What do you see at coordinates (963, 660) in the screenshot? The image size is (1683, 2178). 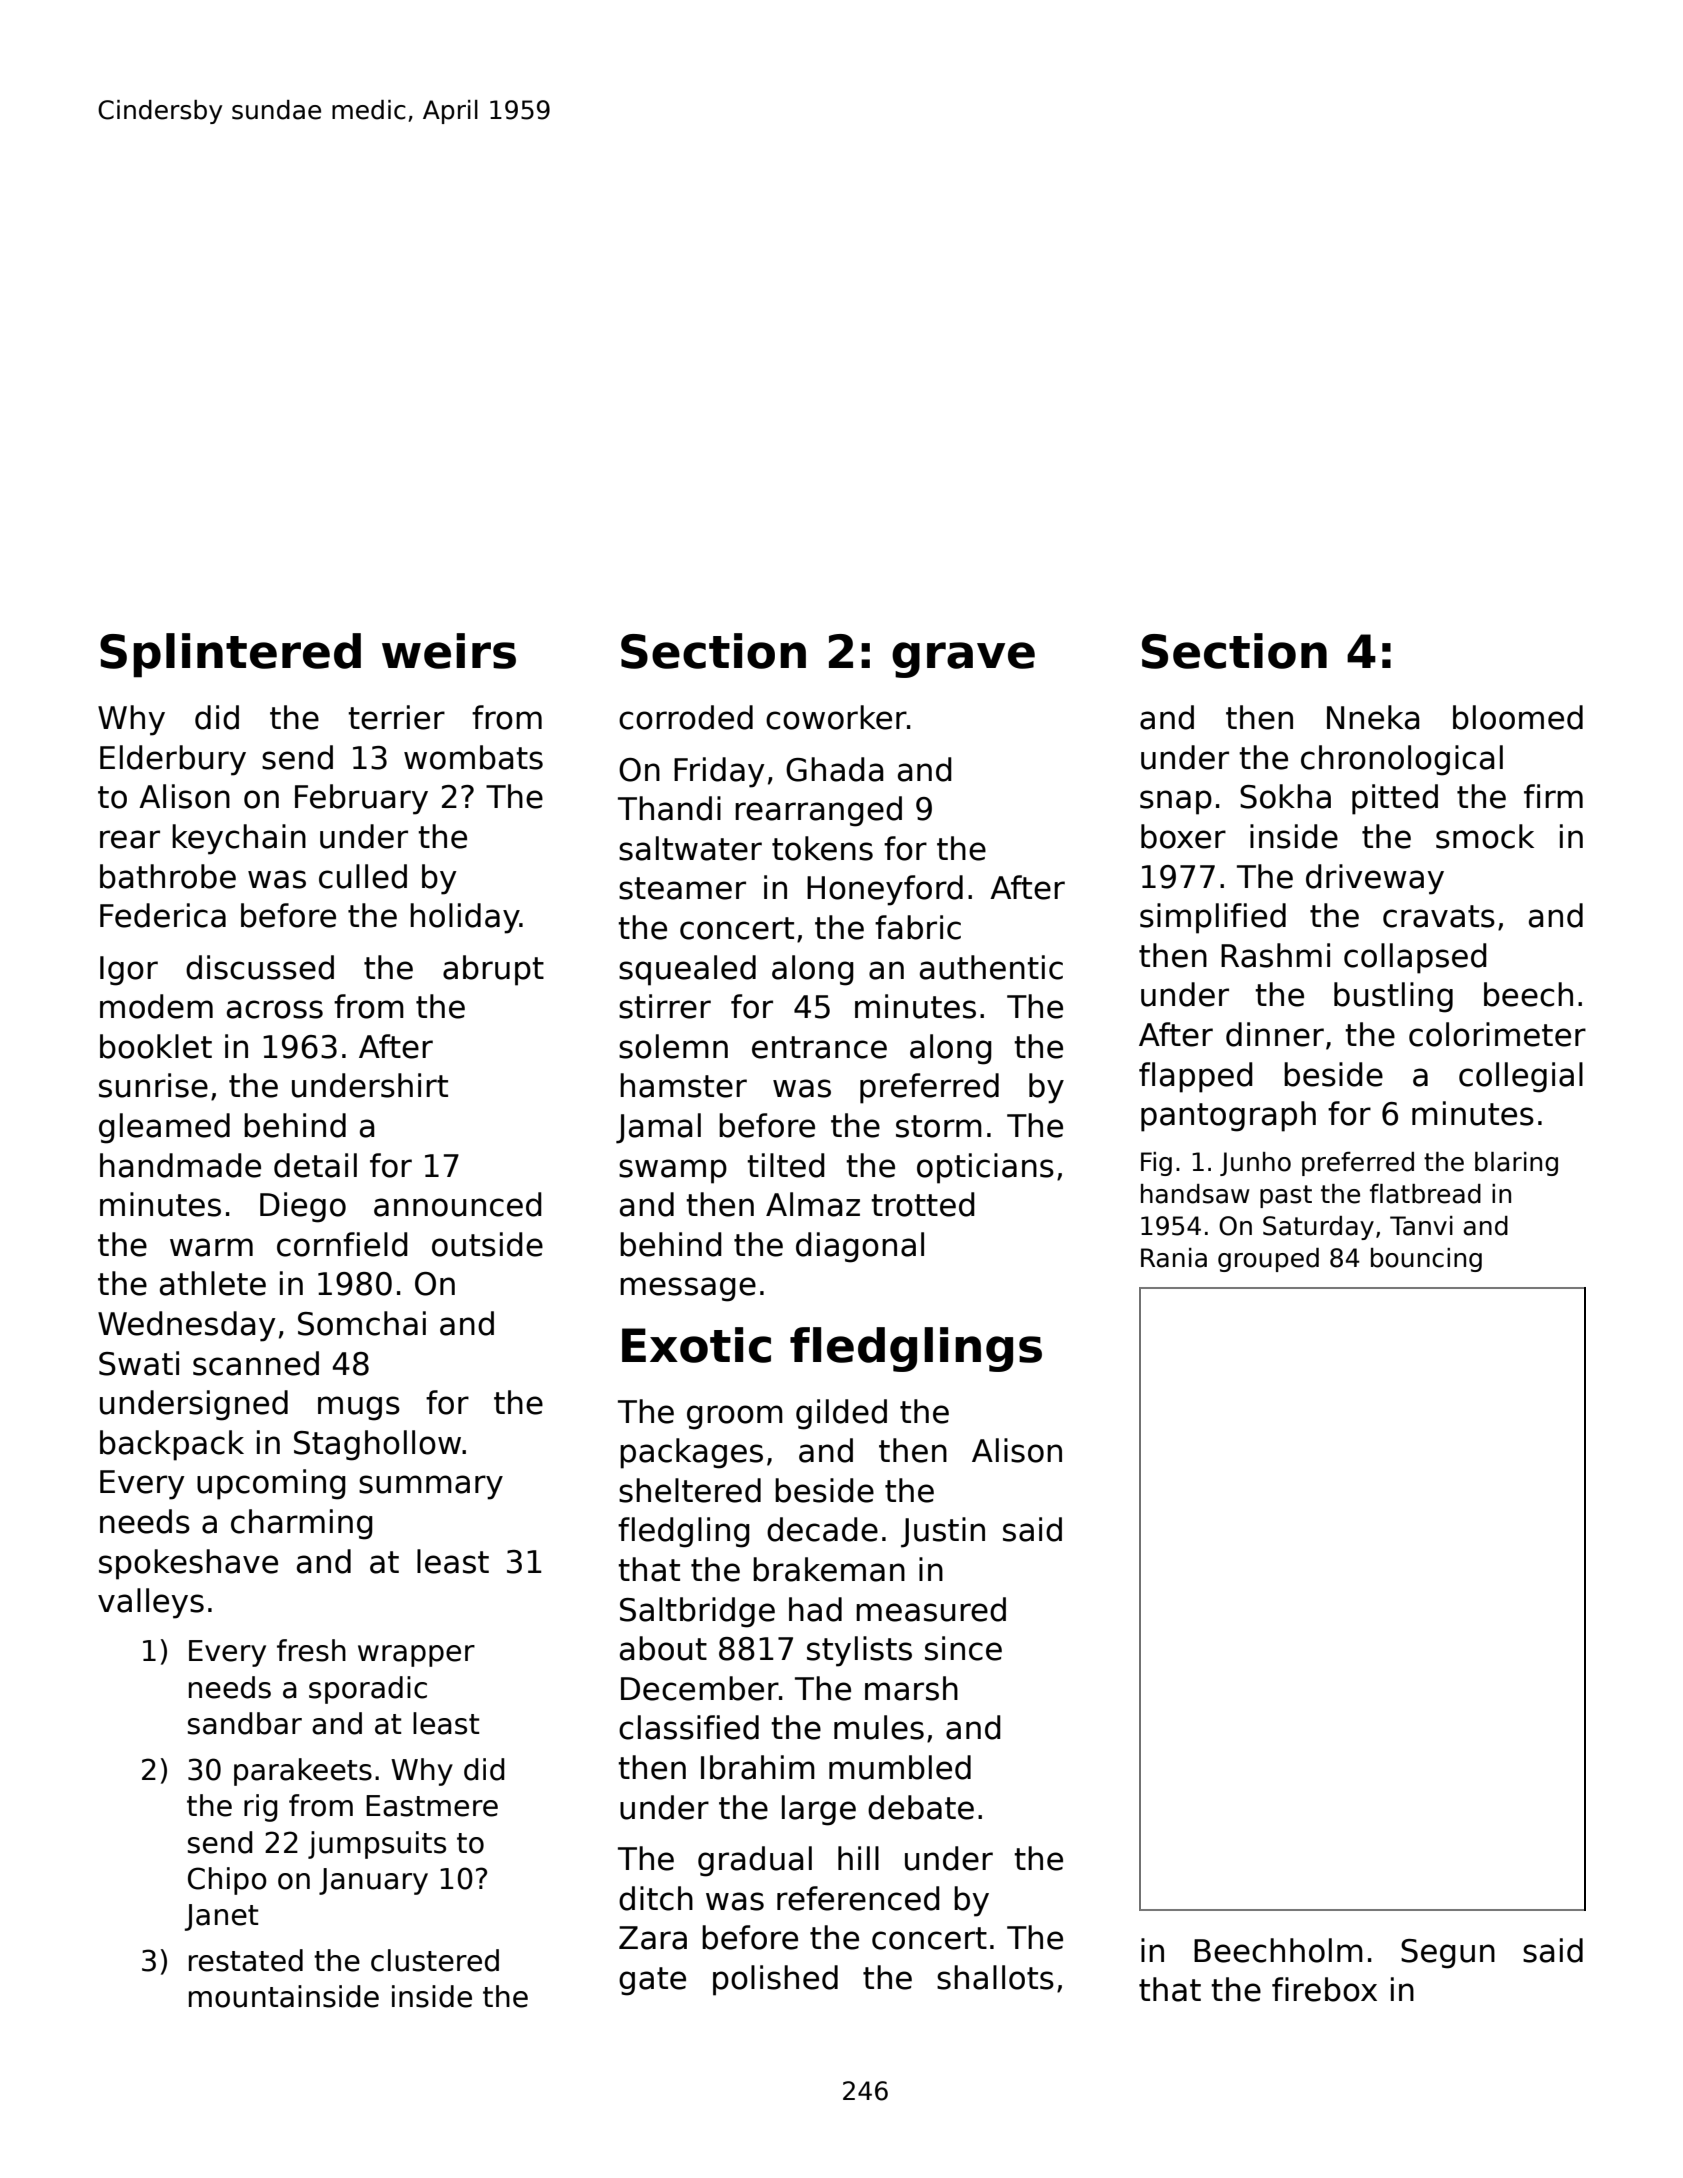 I see `grave` at bounding box center [963, 660].
